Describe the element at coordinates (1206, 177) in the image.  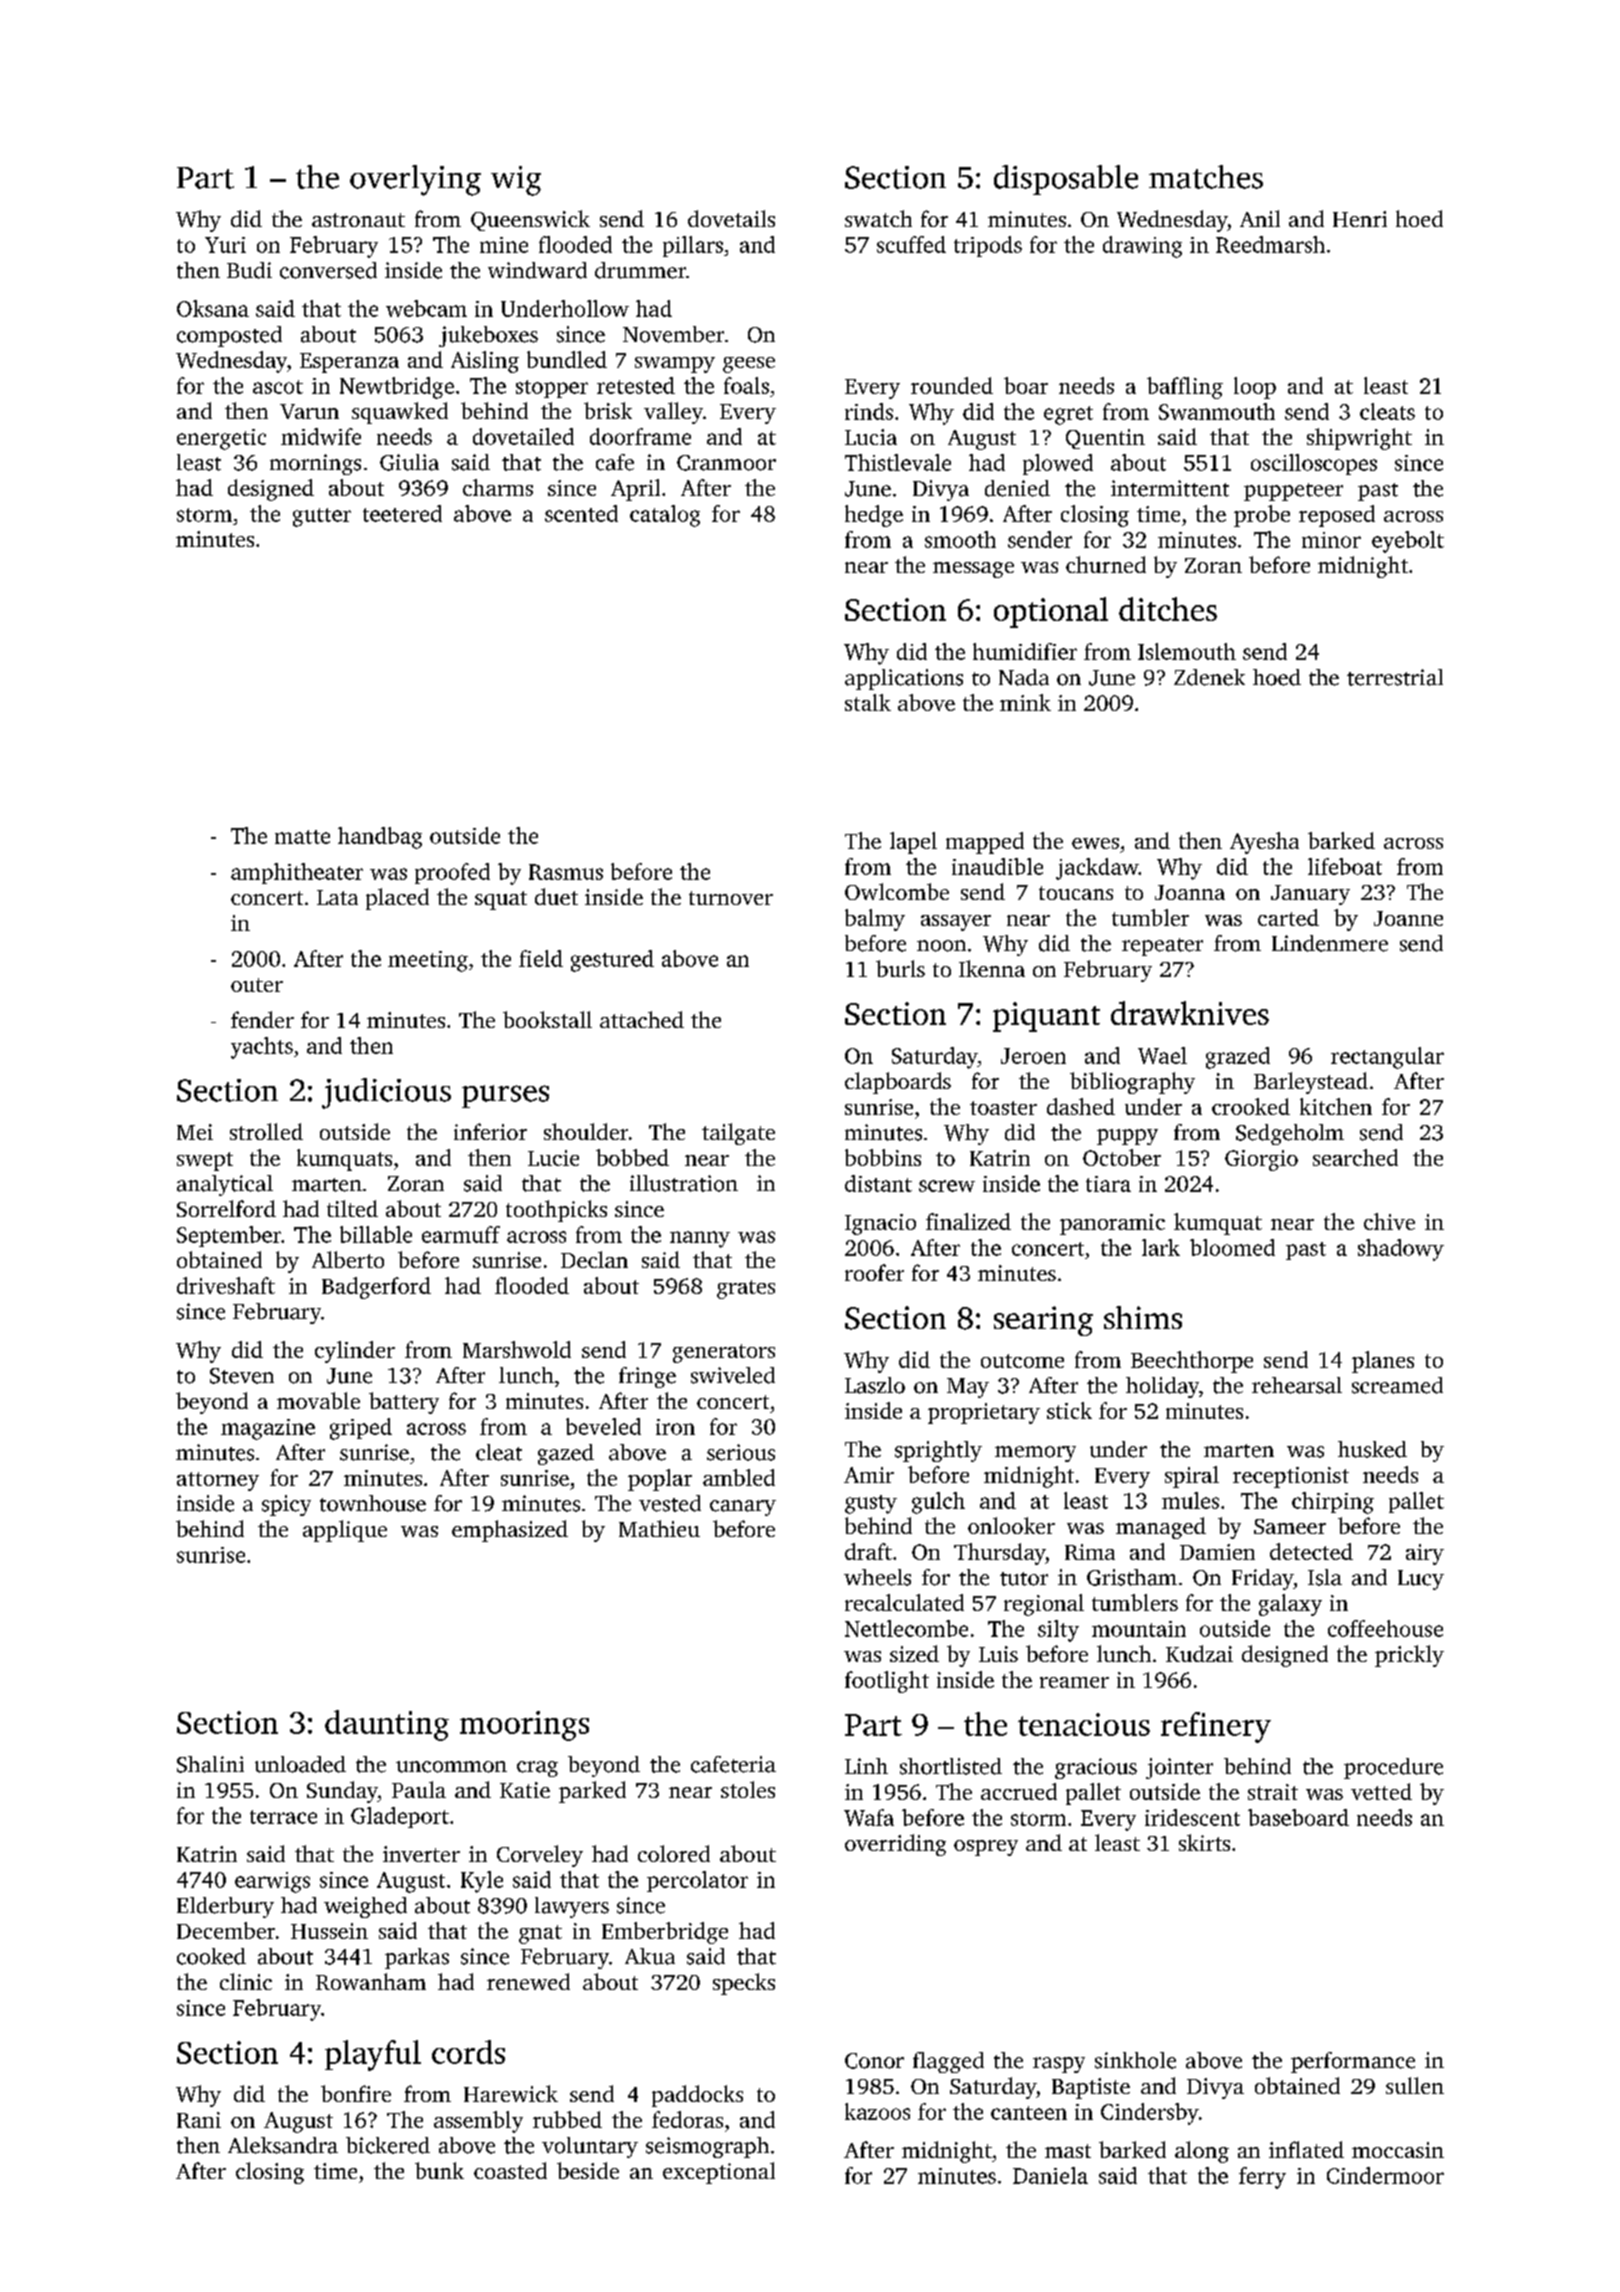
I see `matches` at that location.
